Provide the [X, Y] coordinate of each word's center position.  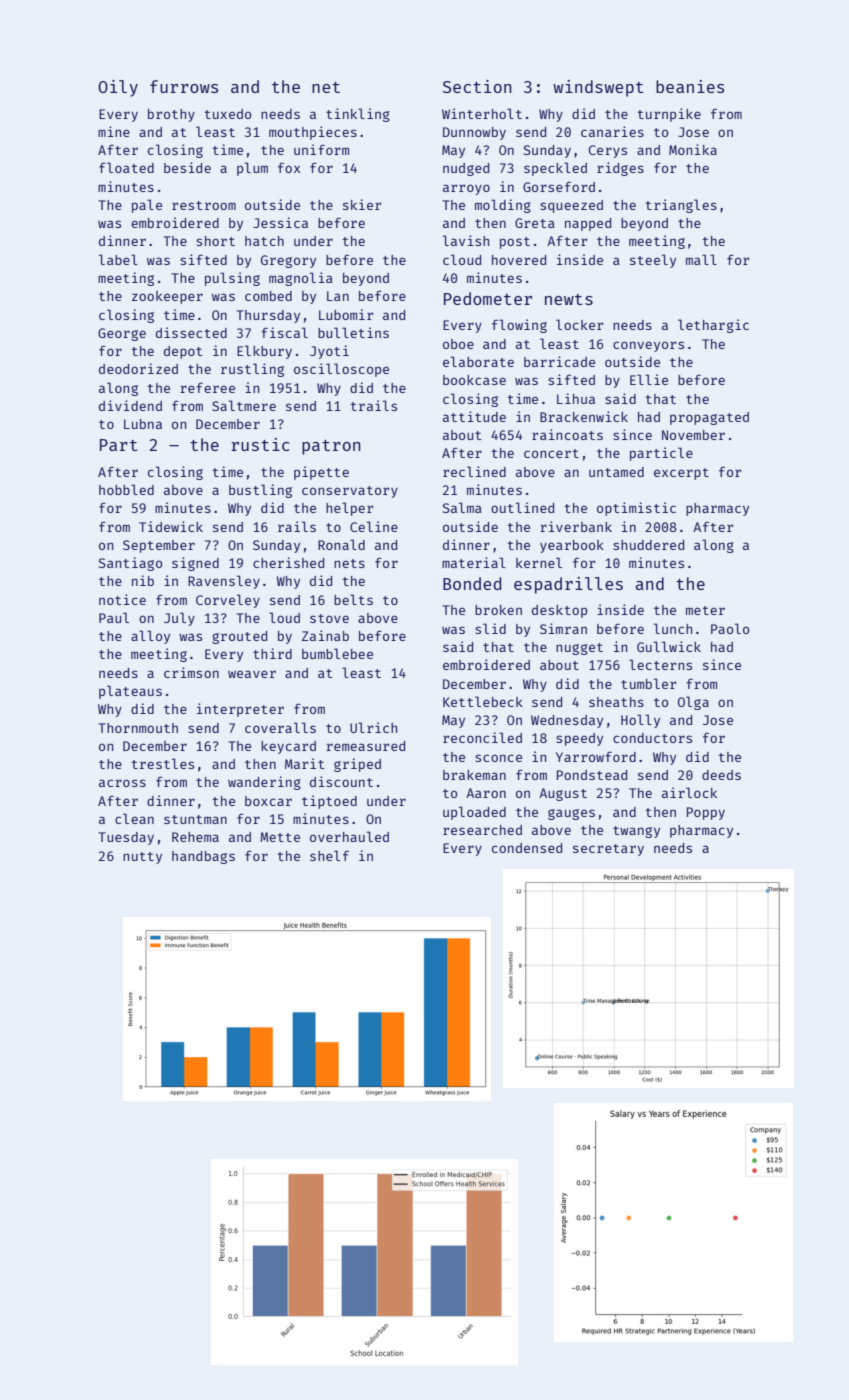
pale [147, 206]
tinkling [358, 115]
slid [490, 628]
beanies [690, 86]
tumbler [648, 683]
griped [357, 765]
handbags [203, 857]
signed [195, 564]
